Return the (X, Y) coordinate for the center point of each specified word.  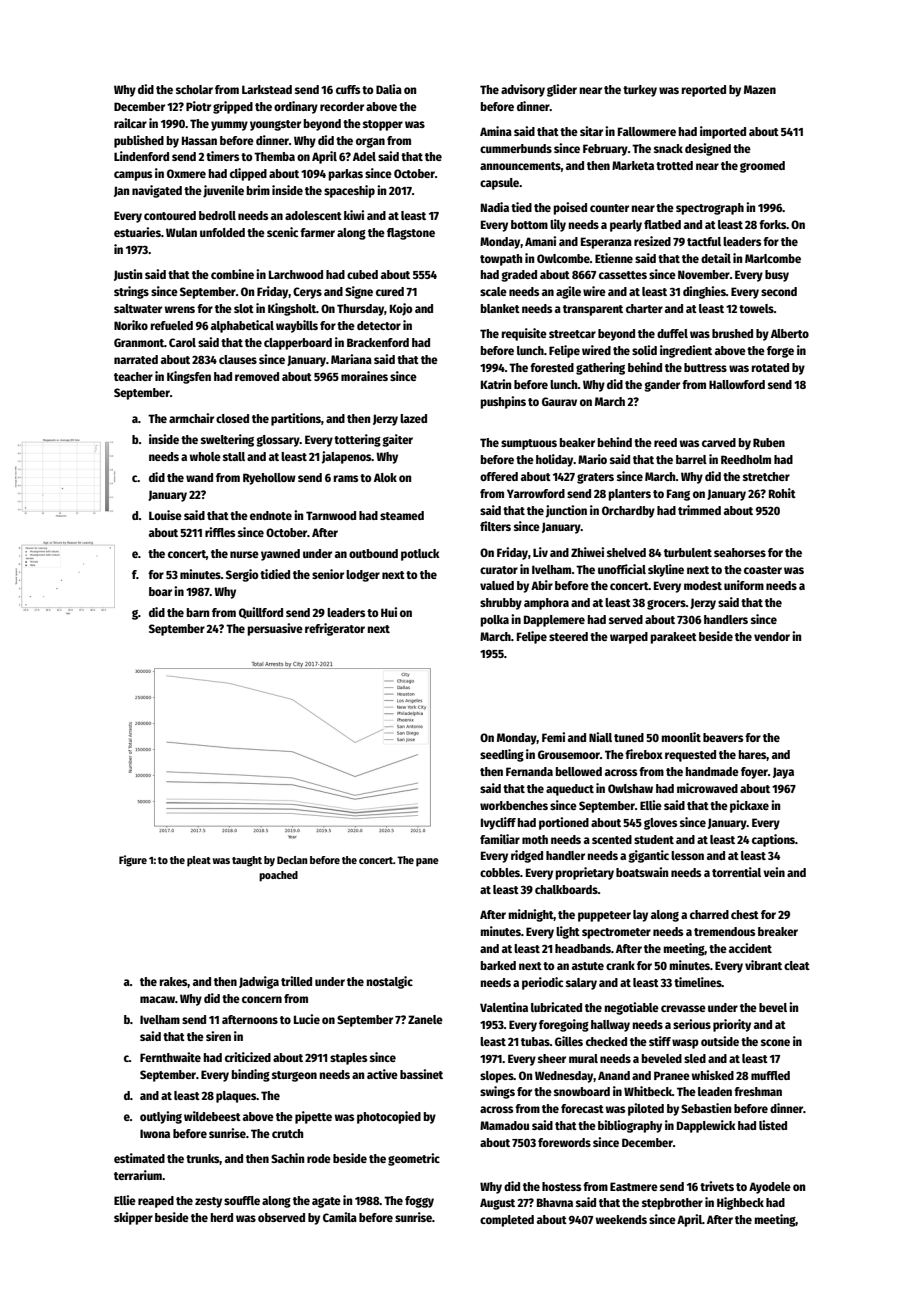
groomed (762, 167)
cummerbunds (516, 148)
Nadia (495, 207)
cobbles (500, 872)
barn (198, 612)
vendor (772, 636)
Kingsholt (292, 309)
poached (278, 876)
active (382, 1074)
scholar (194, 89)
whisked (713, 1075)
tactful (704, 241)
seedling (502, 755)
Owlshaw (630, 788)
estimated (139, 1158)
